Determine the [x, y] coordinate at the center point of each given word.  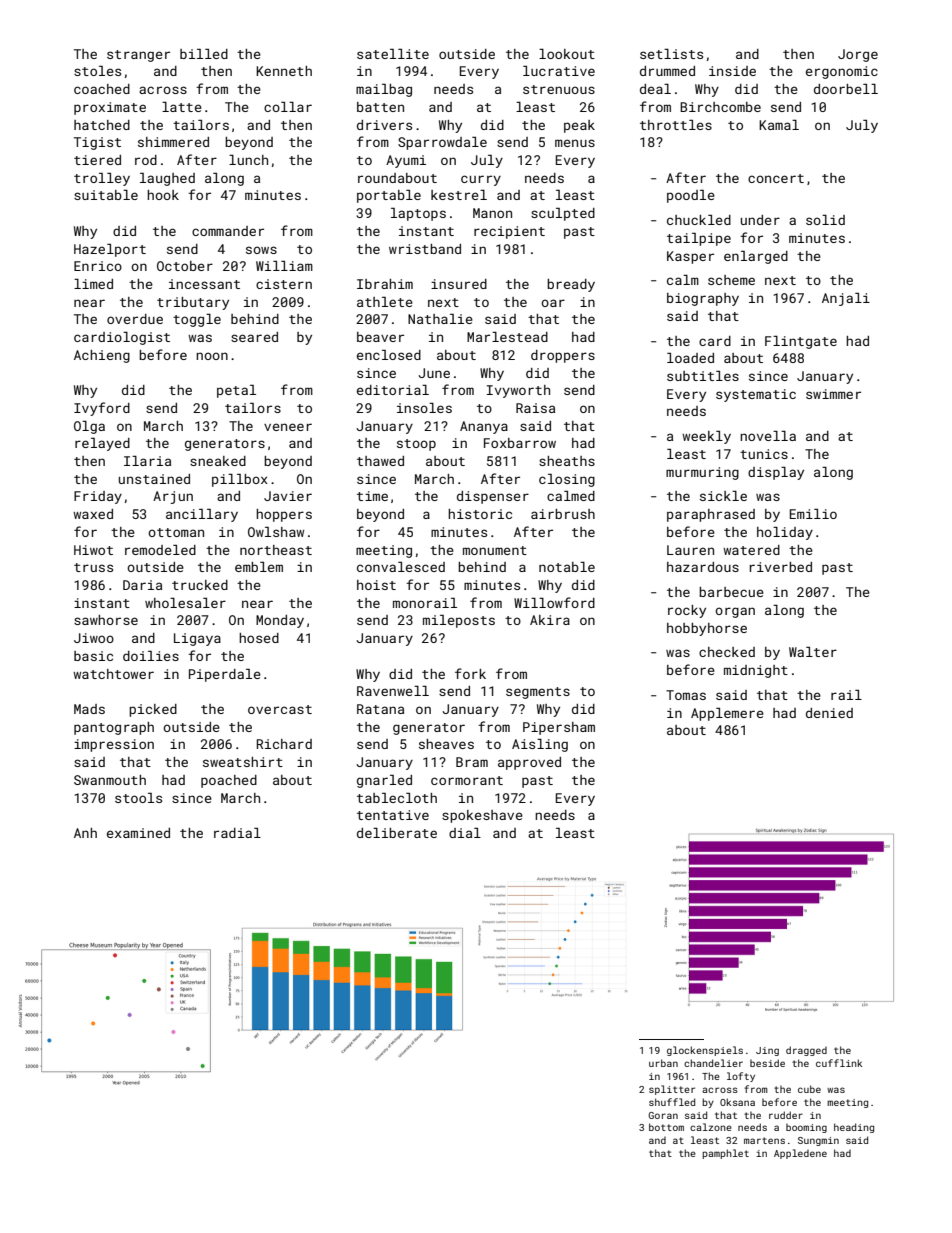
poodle [691, 196]
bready [571, 285]
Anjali [846, 299]
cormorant [467, 780]
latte [182, 107]
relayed [102, 444]
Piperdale [225, 675]
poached [229, 781]
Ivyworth [518, 391]
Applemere [727, 714]
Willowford [554, 602]
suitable [106, 195]
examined [138, 833]
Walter [813, 652]
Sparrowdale [442, 143]
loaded [690, 358]
